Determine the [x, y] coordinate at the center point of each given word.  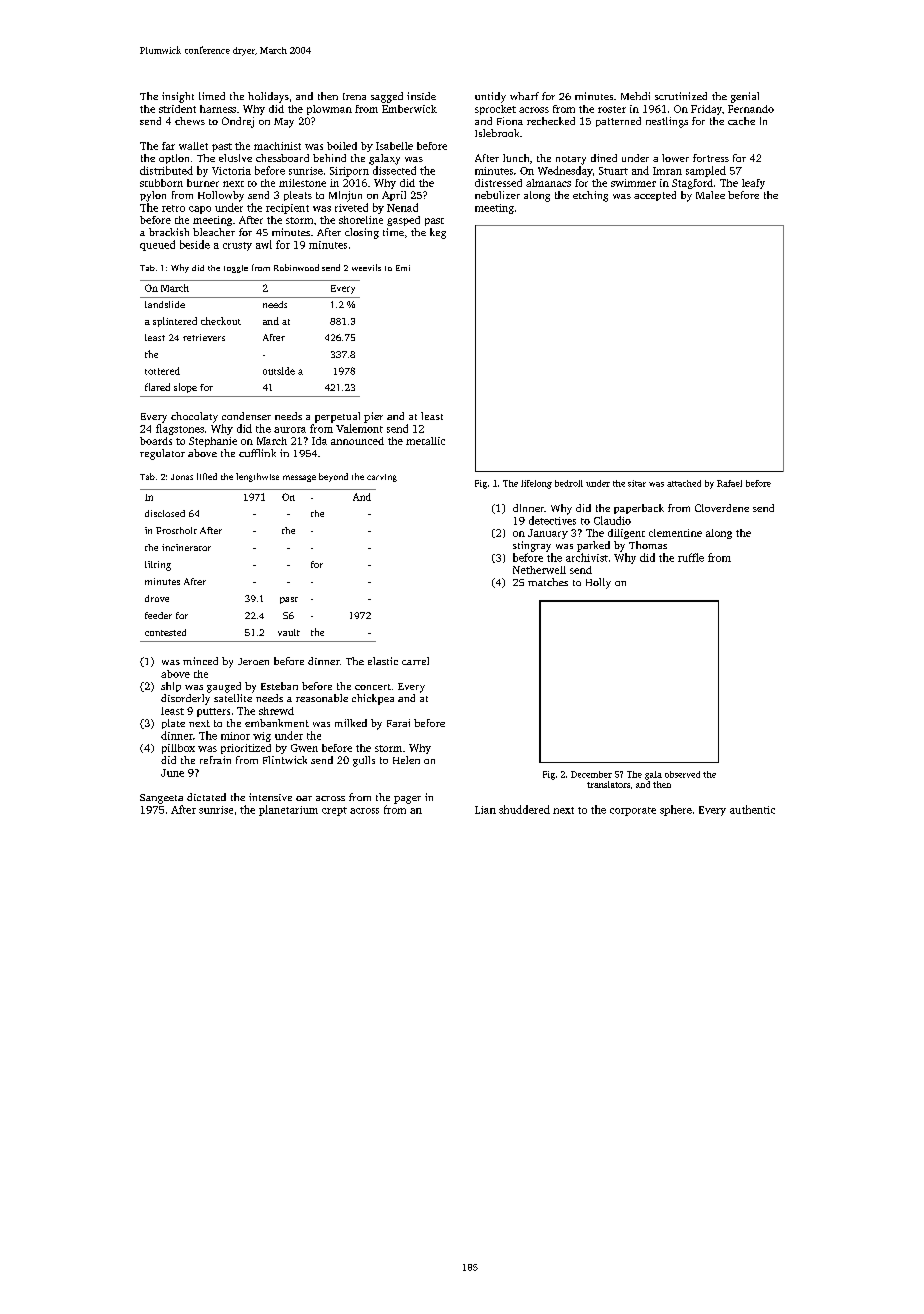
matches [548, 582]
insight [178, 97]
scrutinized [681, 96]
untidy [490, 97]
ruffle [691, 557]
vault [289, 632]
